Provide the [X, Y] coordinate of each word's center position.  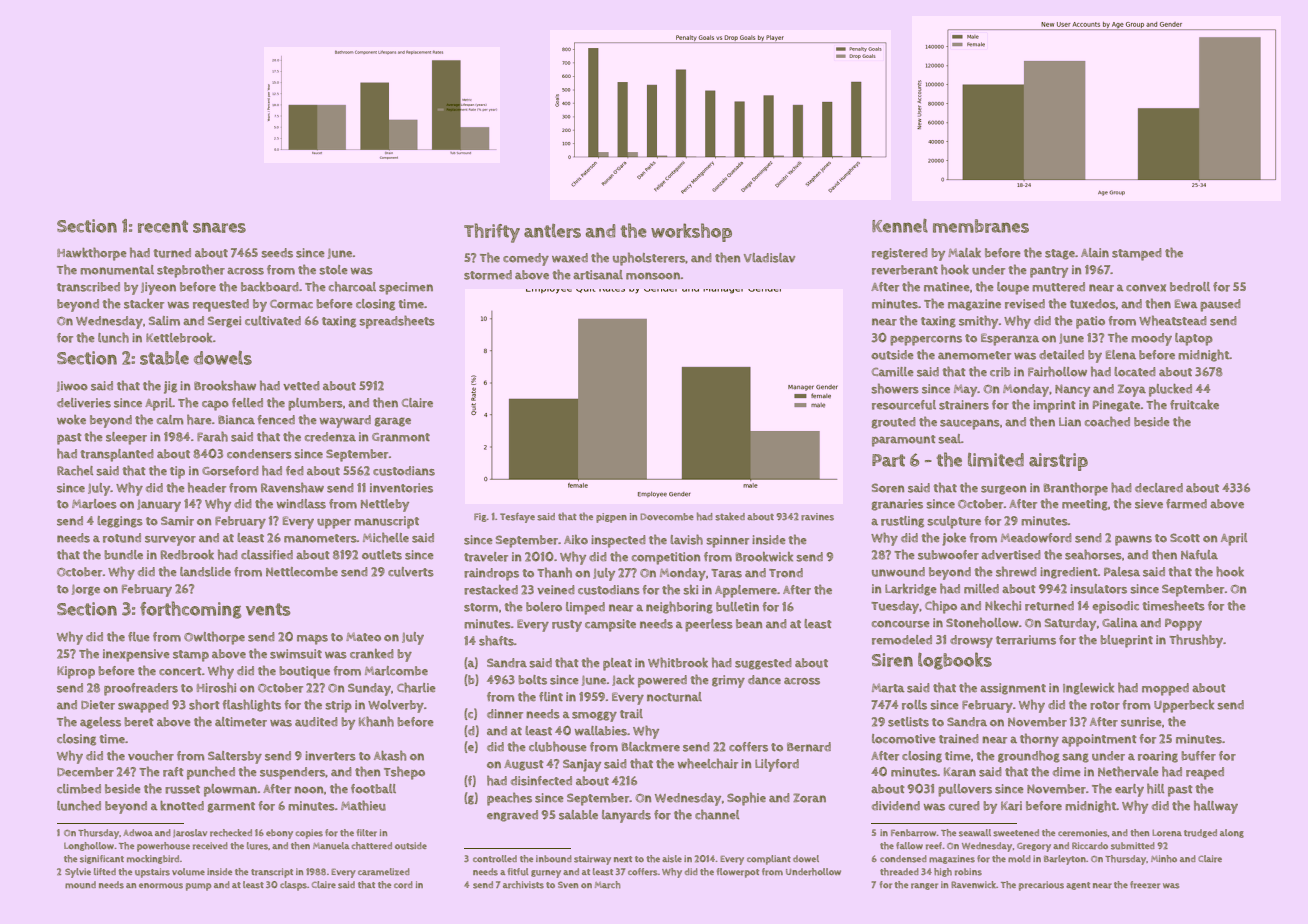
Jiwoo [72, 386]
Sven [568, 884]
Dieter [98, 705]
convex [1146, 288]
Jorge [86, 590]
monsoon [653, 276]
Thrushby [1196, 641]
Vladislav [769, 258]
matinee [947, 287]
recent [163, 226]
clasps [293, 886]
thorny [1039, 740]
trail [631, 714]
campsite [610, 625]
